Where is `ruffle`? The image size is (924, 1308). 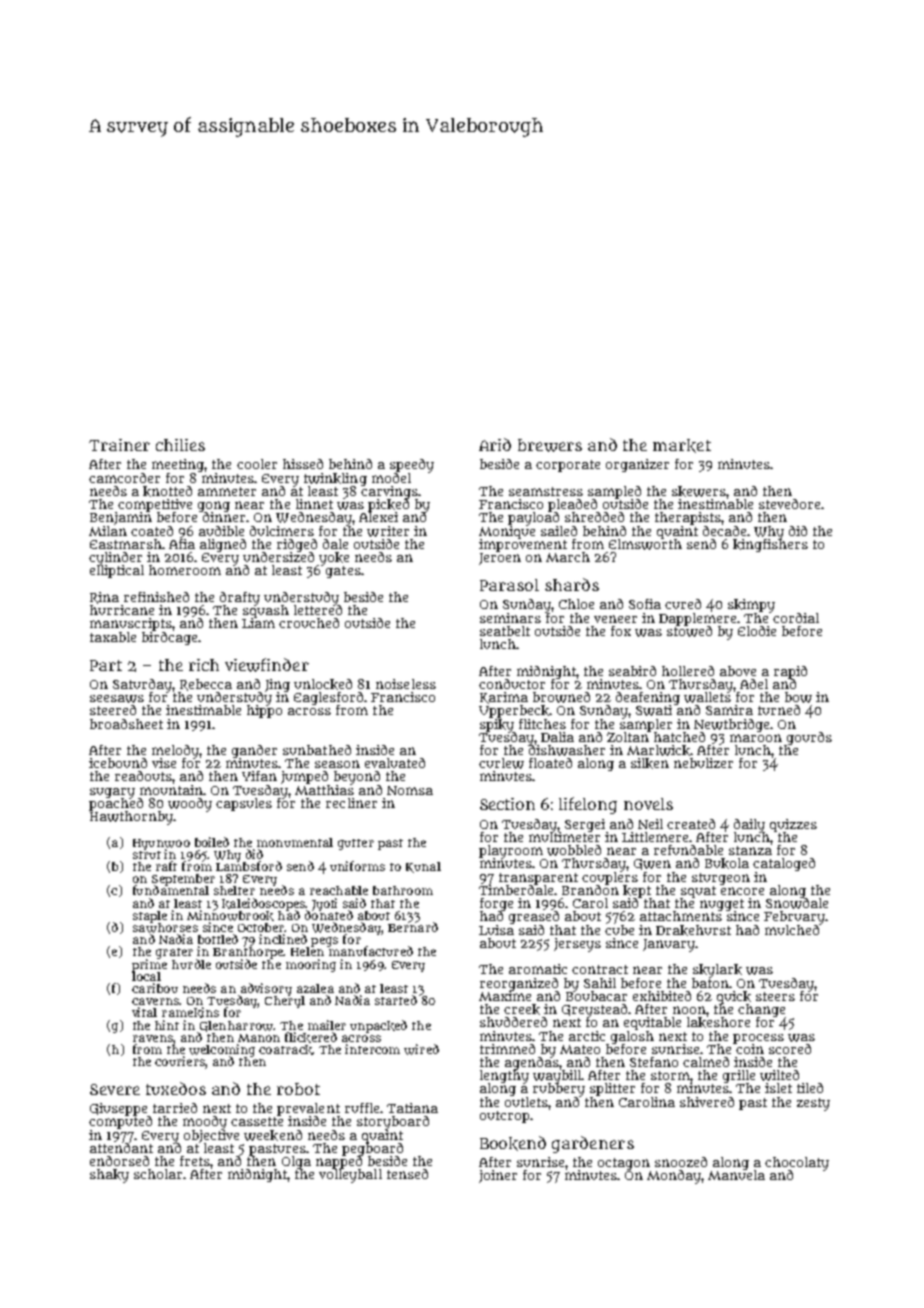
ruffle is located at coordinates (362, 1108).
